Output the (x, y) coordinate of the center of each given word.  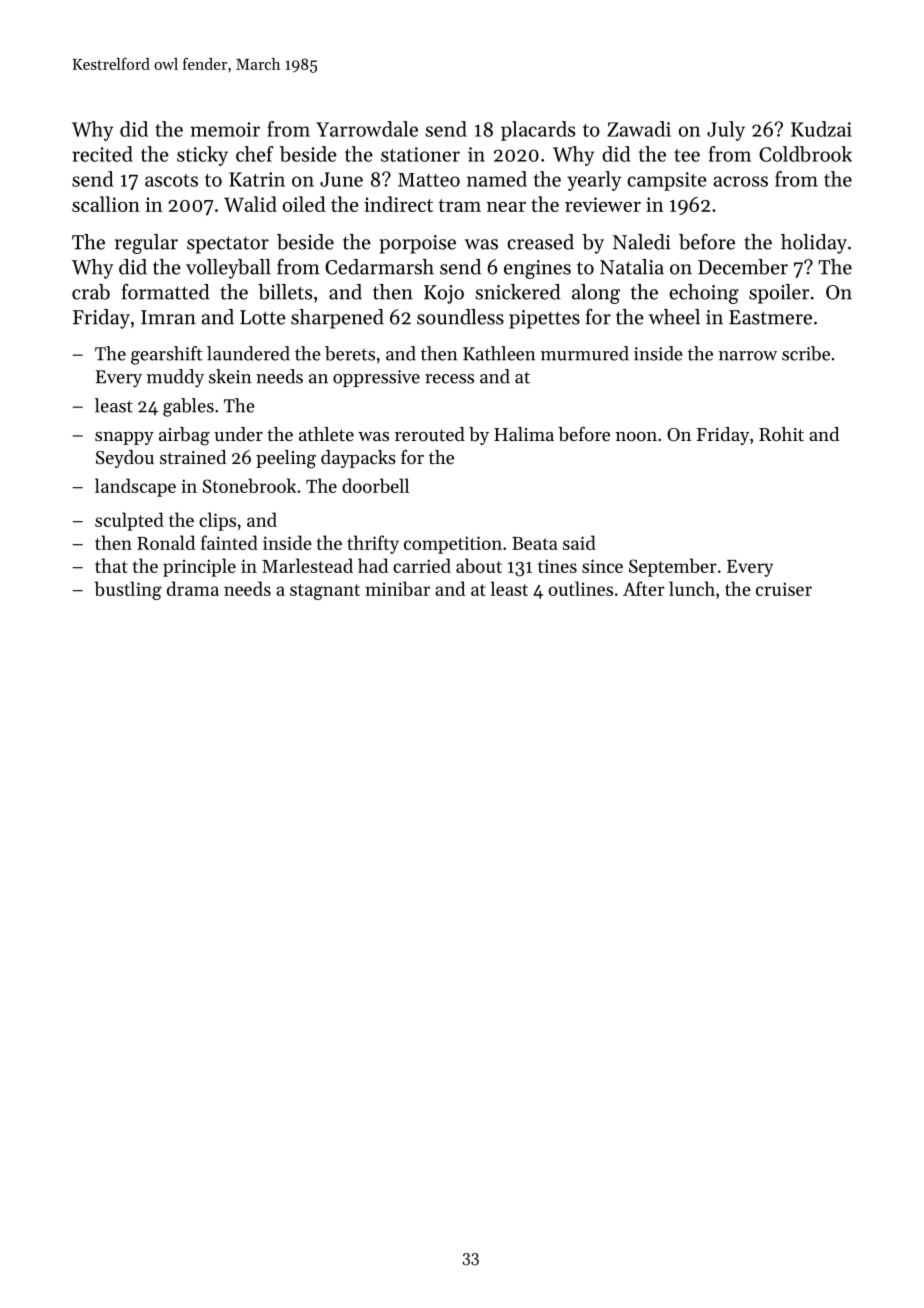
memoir (225, 129)
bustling (128, 590)
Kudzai (821, 129)
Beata (535, 543)
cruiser (784, 589)
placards (538, 131)
